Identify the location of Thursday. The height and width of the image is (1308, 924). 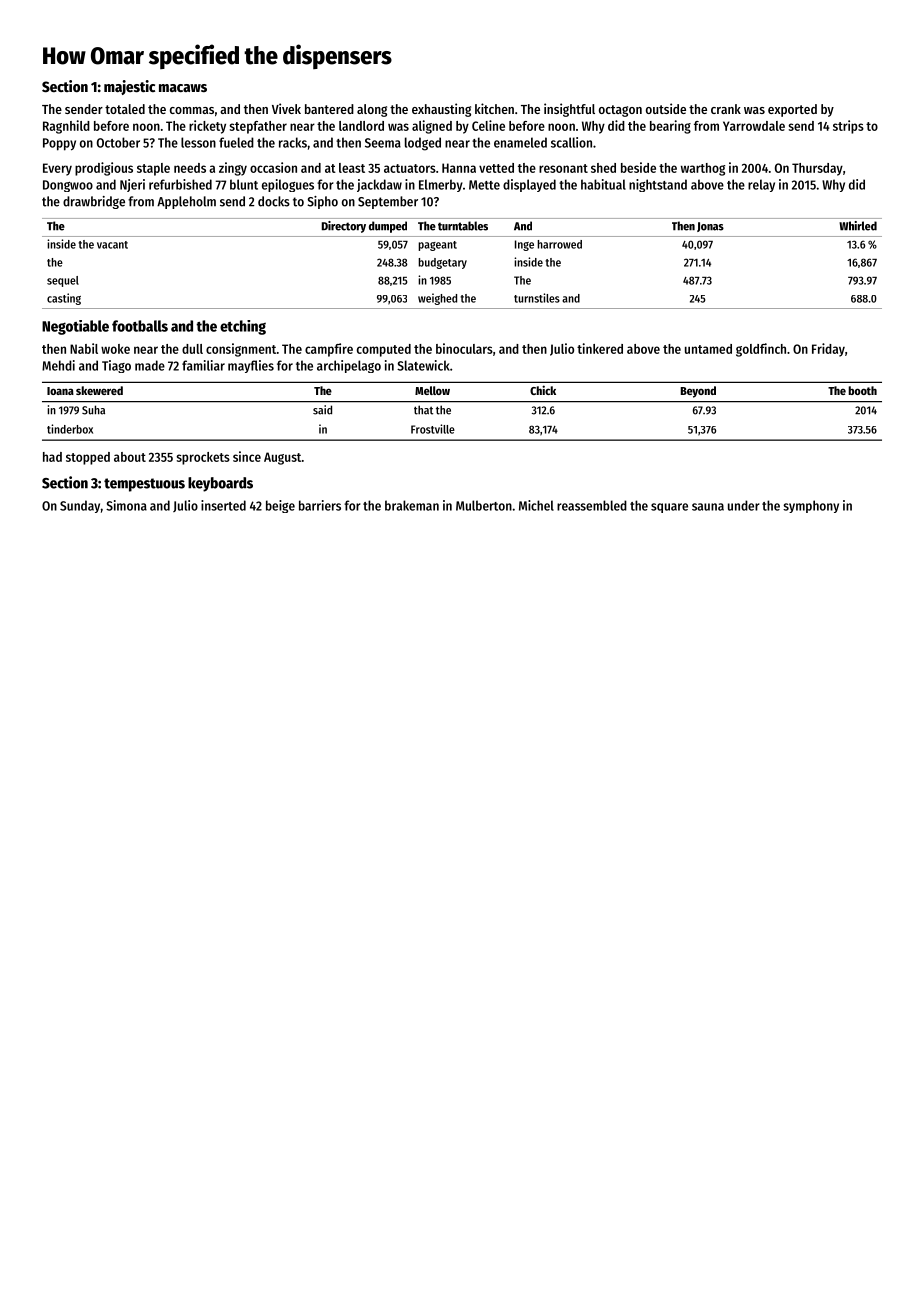
(817, 169).
